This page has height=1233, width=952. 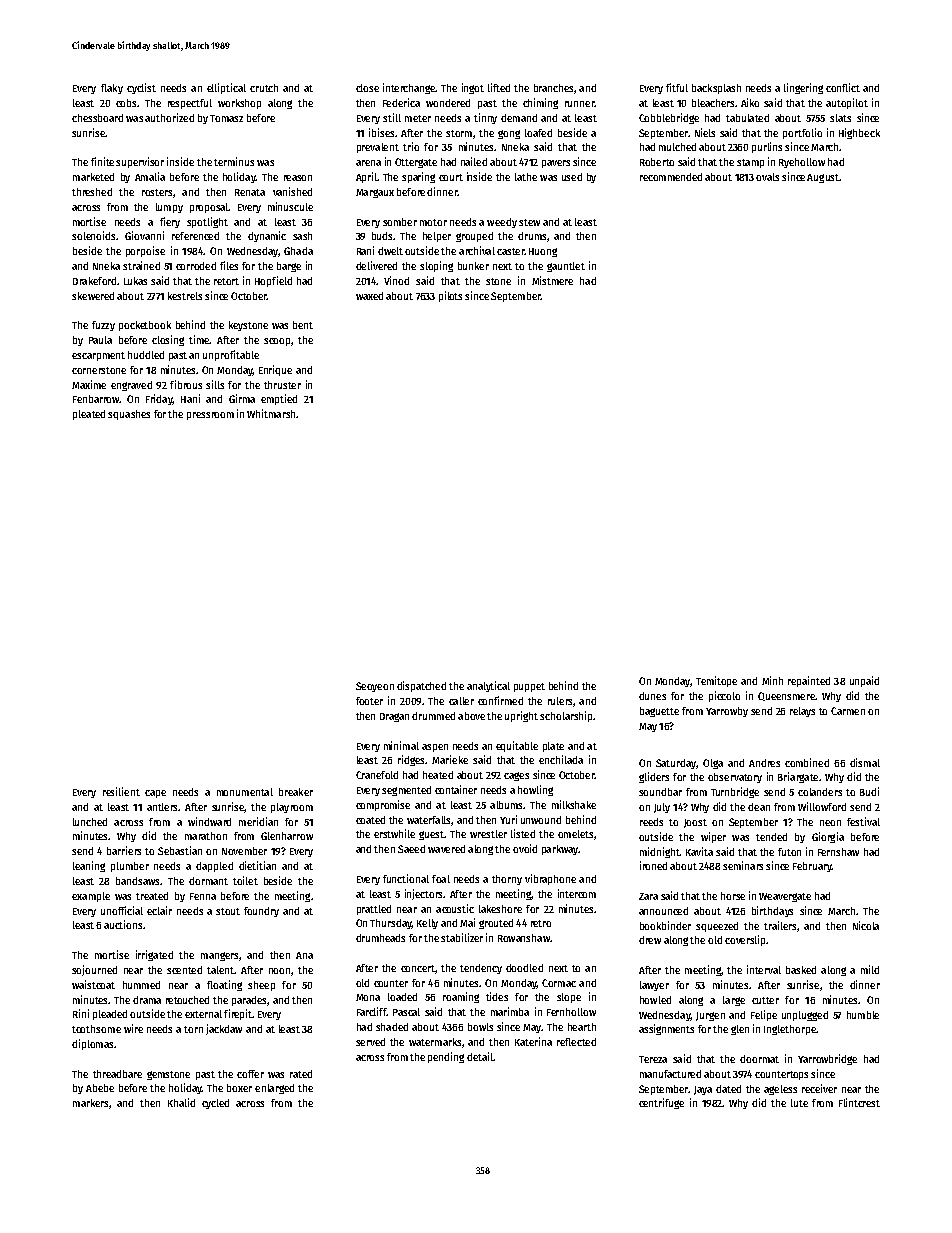 What do you see at coordinates (771, 837) in the page?
I see `tended` at bounding box center [771, 837].
